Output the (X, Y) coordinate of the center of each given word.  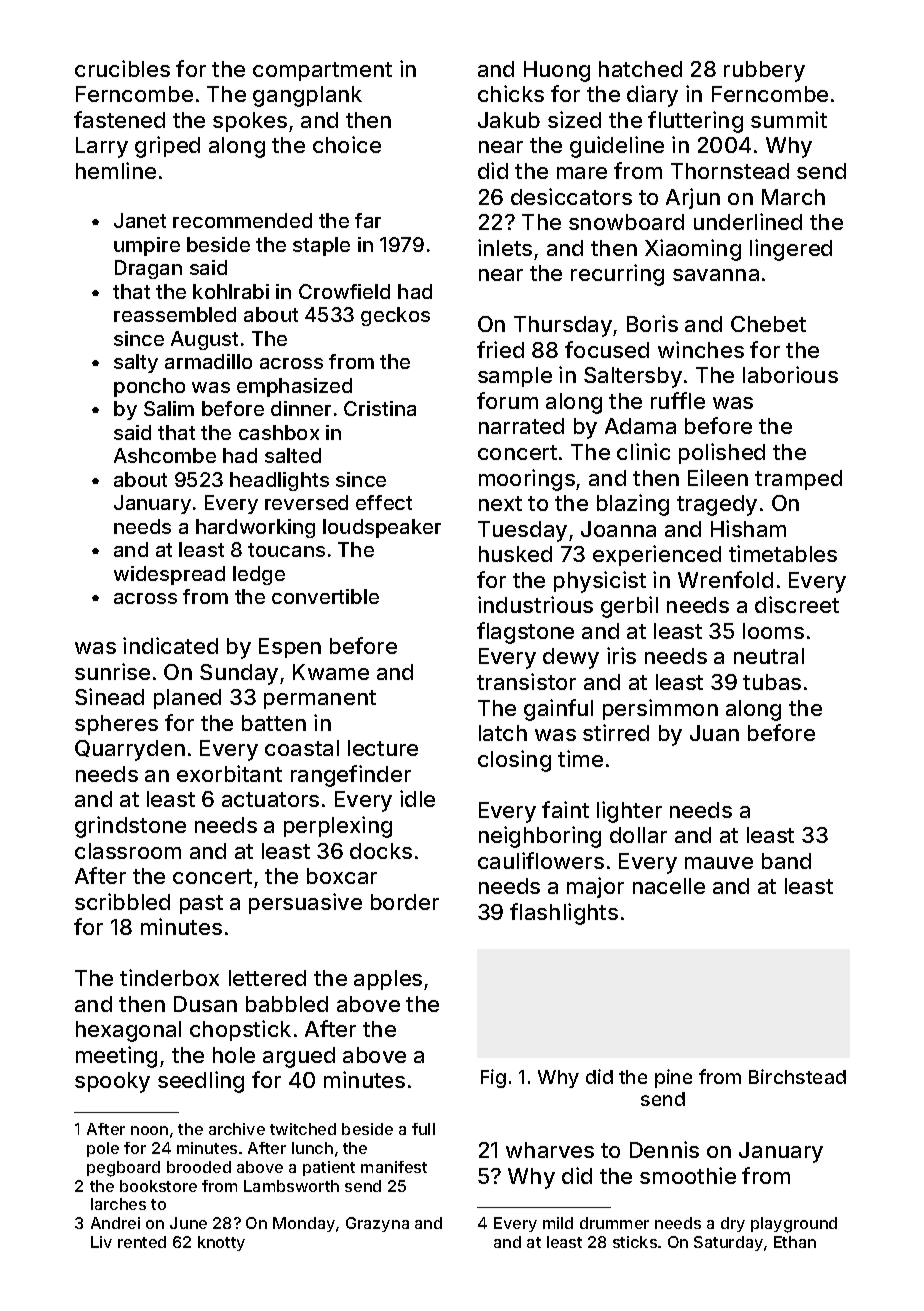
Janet (140, 220)
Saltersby (633, 377)
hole (234, 1055)
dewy (571, 658)
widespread (169, 575)
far (368, 220)
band (786, 861)
